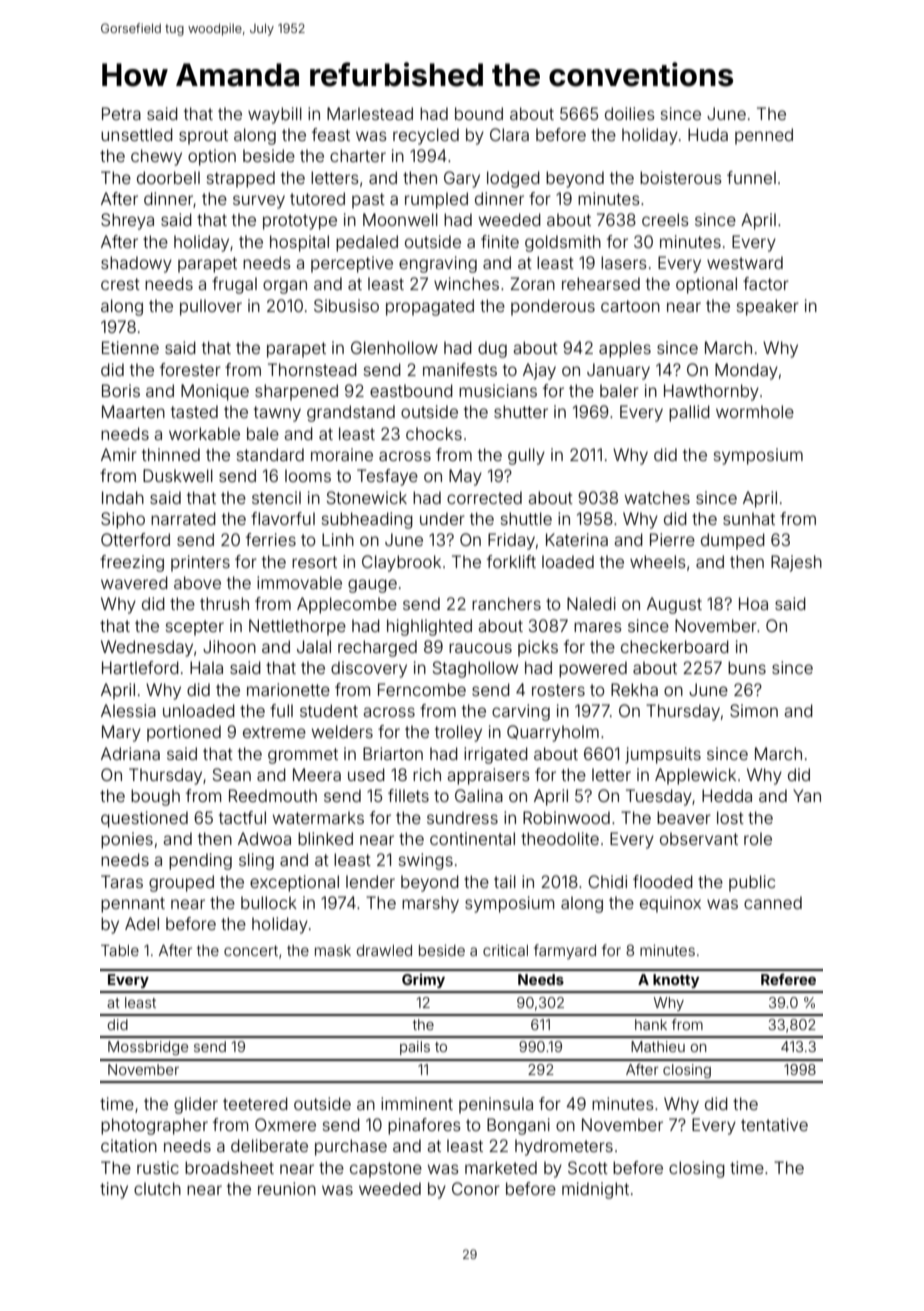 The width and height of the screenshot is (924, 1311). I want to click on Adriana, so click(130, 753).
